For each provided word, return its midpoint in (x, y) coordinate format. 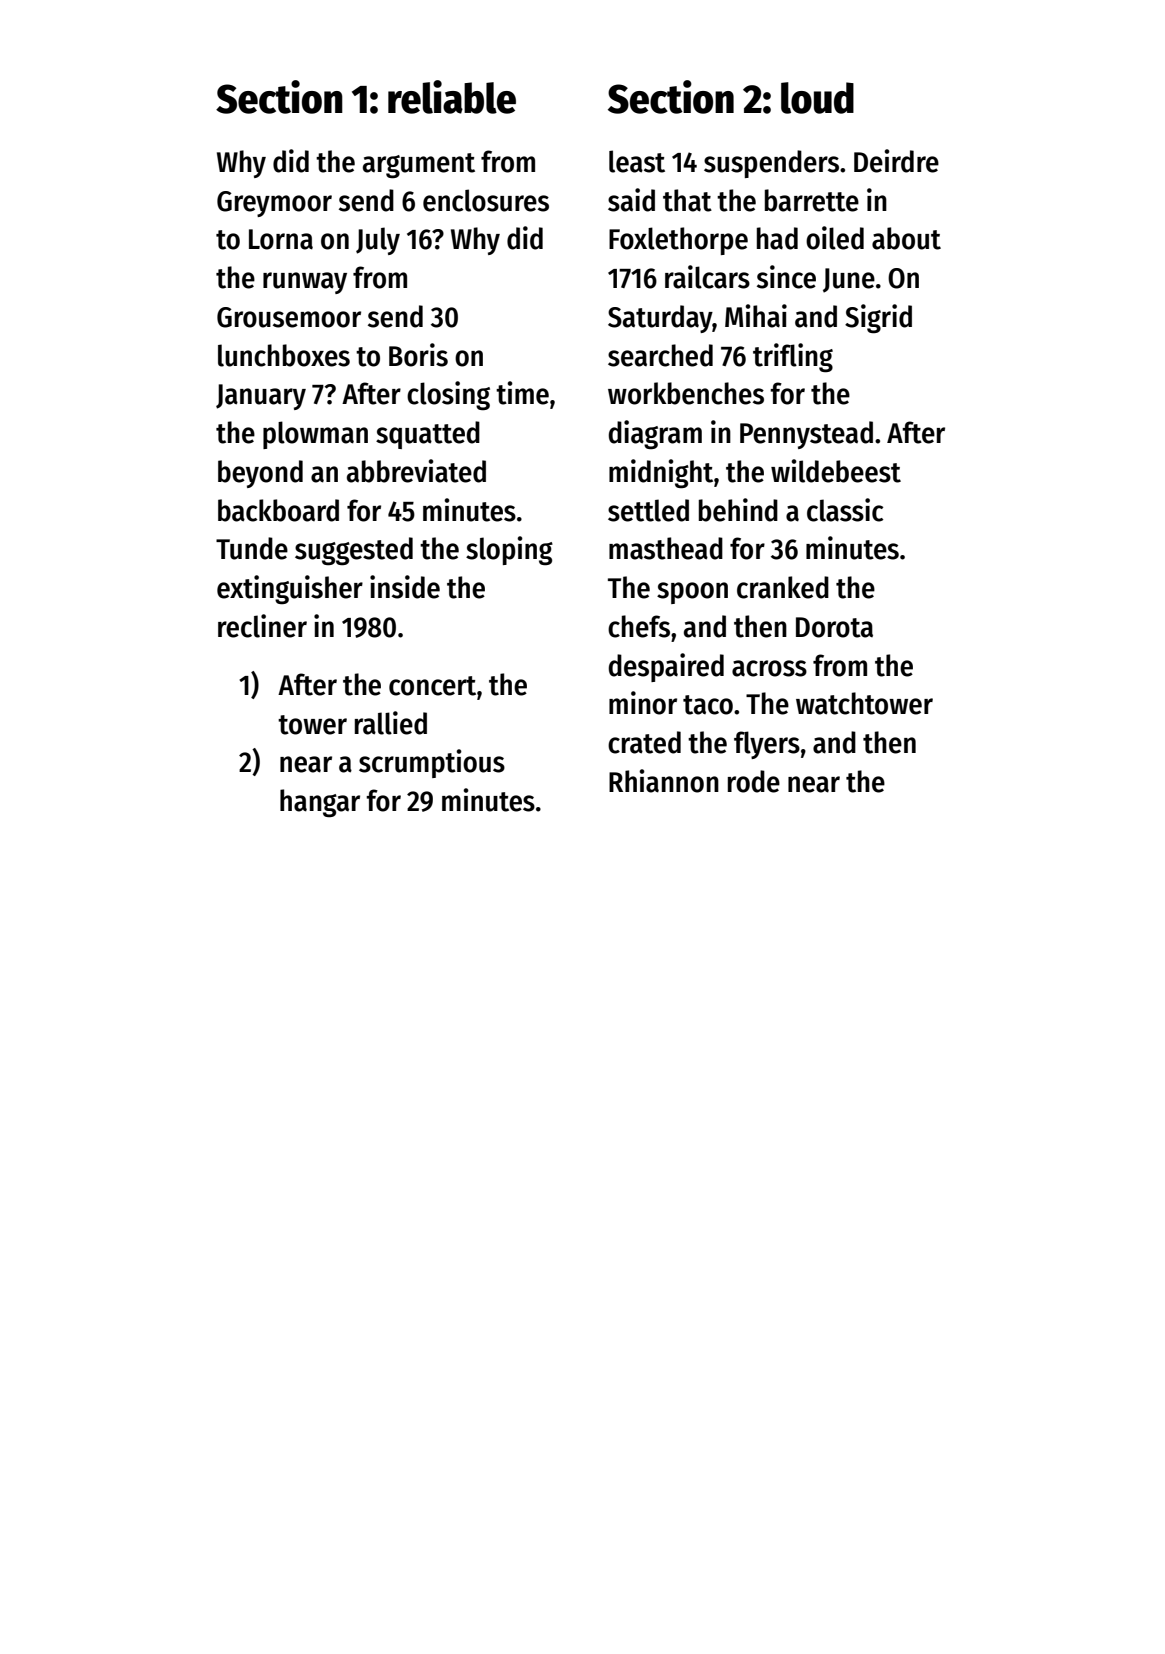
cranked (783, 587)
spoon (692, 593)
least (637, 161)
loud (817, 98)
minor (643, 703)
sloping (509, 551)
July (378, 241)
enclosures (486, 200)
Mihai (756, 316)
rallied (391, 723)
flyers (767, 745)
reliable (452, 97)
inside (405, 587)
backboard (278, 510)
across (769, 668)
